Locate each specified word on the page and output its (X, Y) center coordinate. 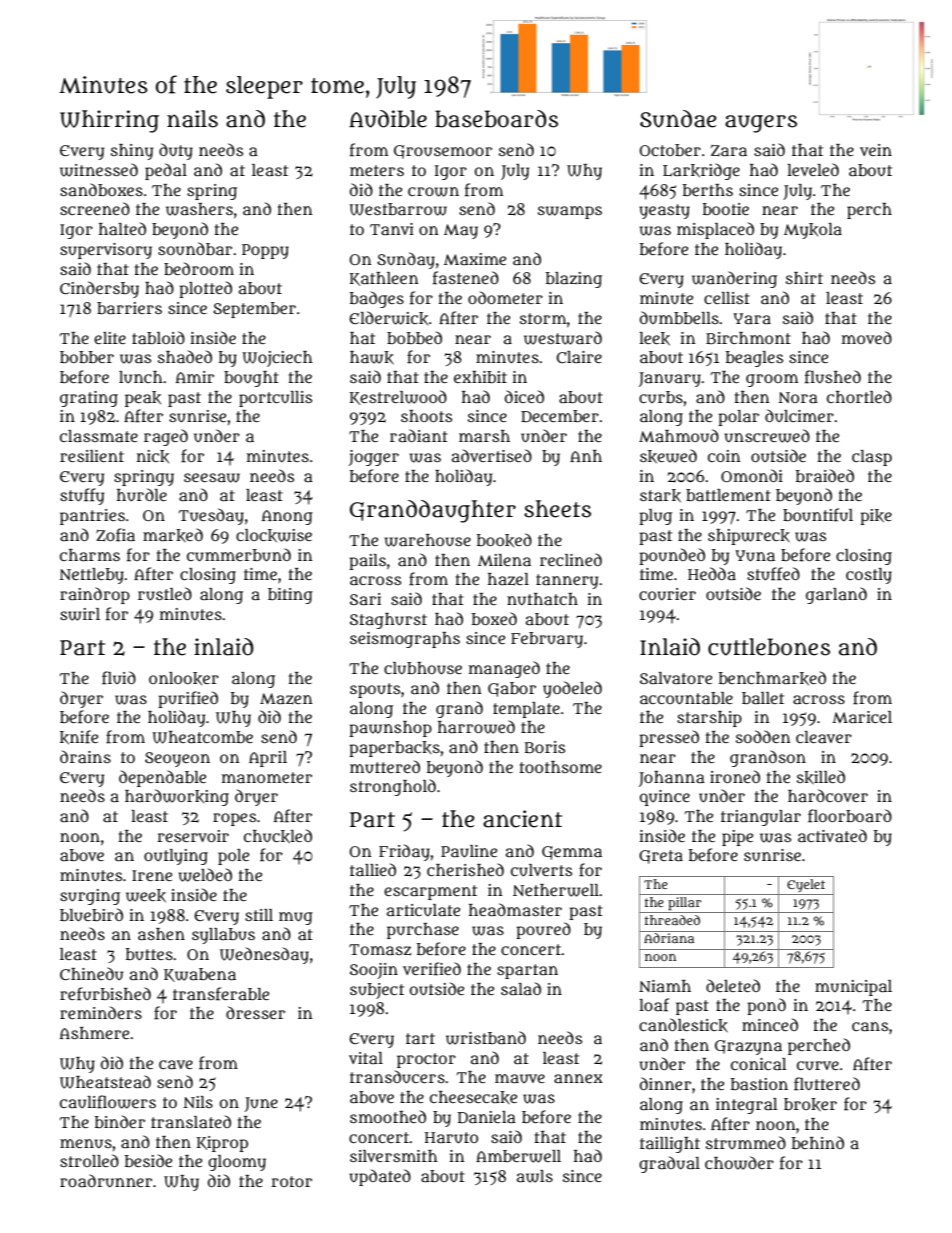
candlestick (683, 1025)
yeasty (664, 211)
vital (366, 1058)
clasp (872, 458)
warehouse (428, 540)
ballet (763, 698)
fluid (119, 678)
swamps (570, 212)
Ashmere (94, 1033)
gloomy (237, 1163)
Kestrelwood (398, 397)
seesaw (212, 478)
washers (199, 209)
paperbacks (394, 749)
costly (869, 576)
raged (166, 437)
